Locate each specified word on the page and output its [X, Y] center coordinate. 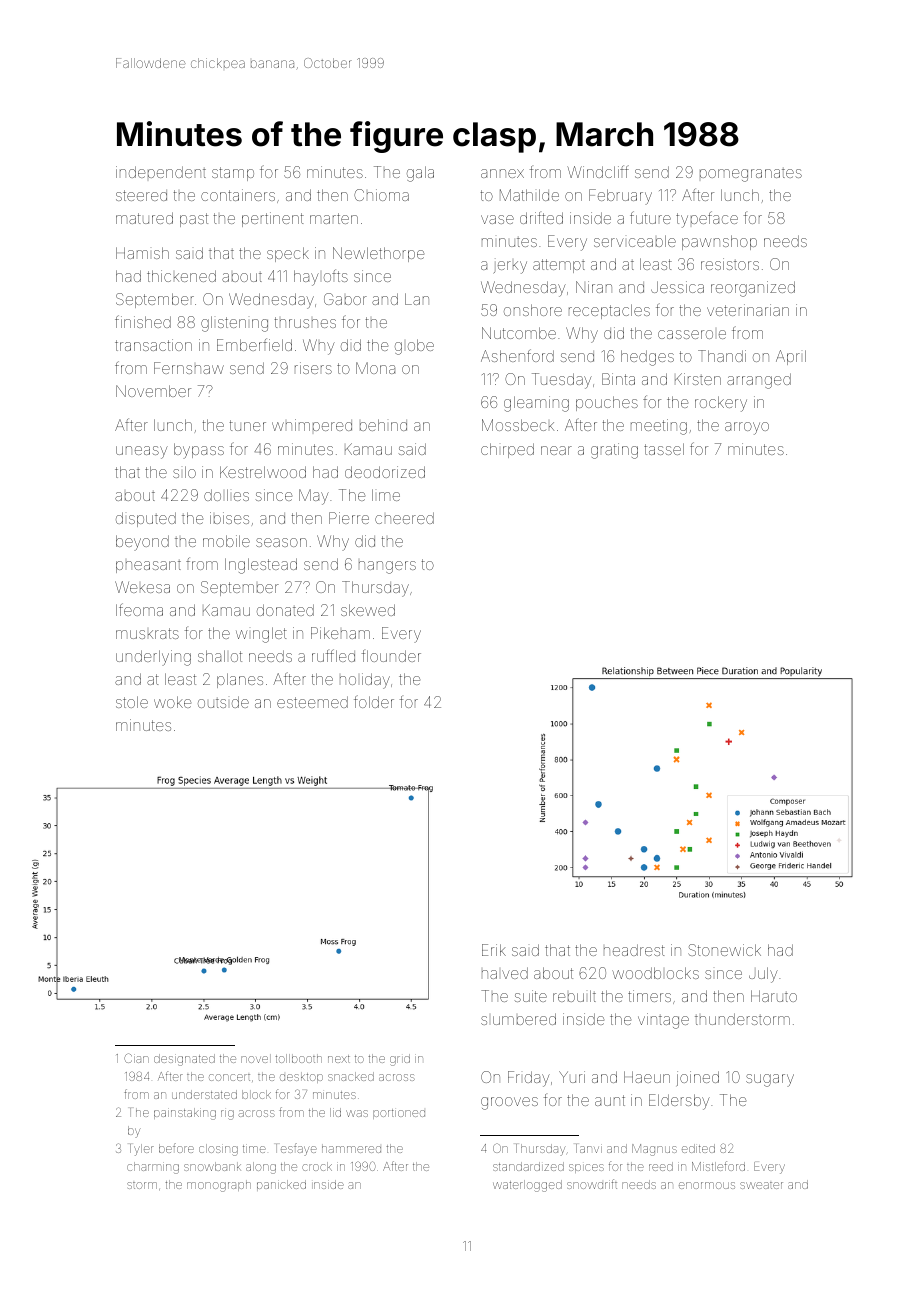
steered [141, 195]
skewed [368, 610]
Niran [594, 287]
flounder [391, 656]
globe [414, 347]
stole [132, 702]
